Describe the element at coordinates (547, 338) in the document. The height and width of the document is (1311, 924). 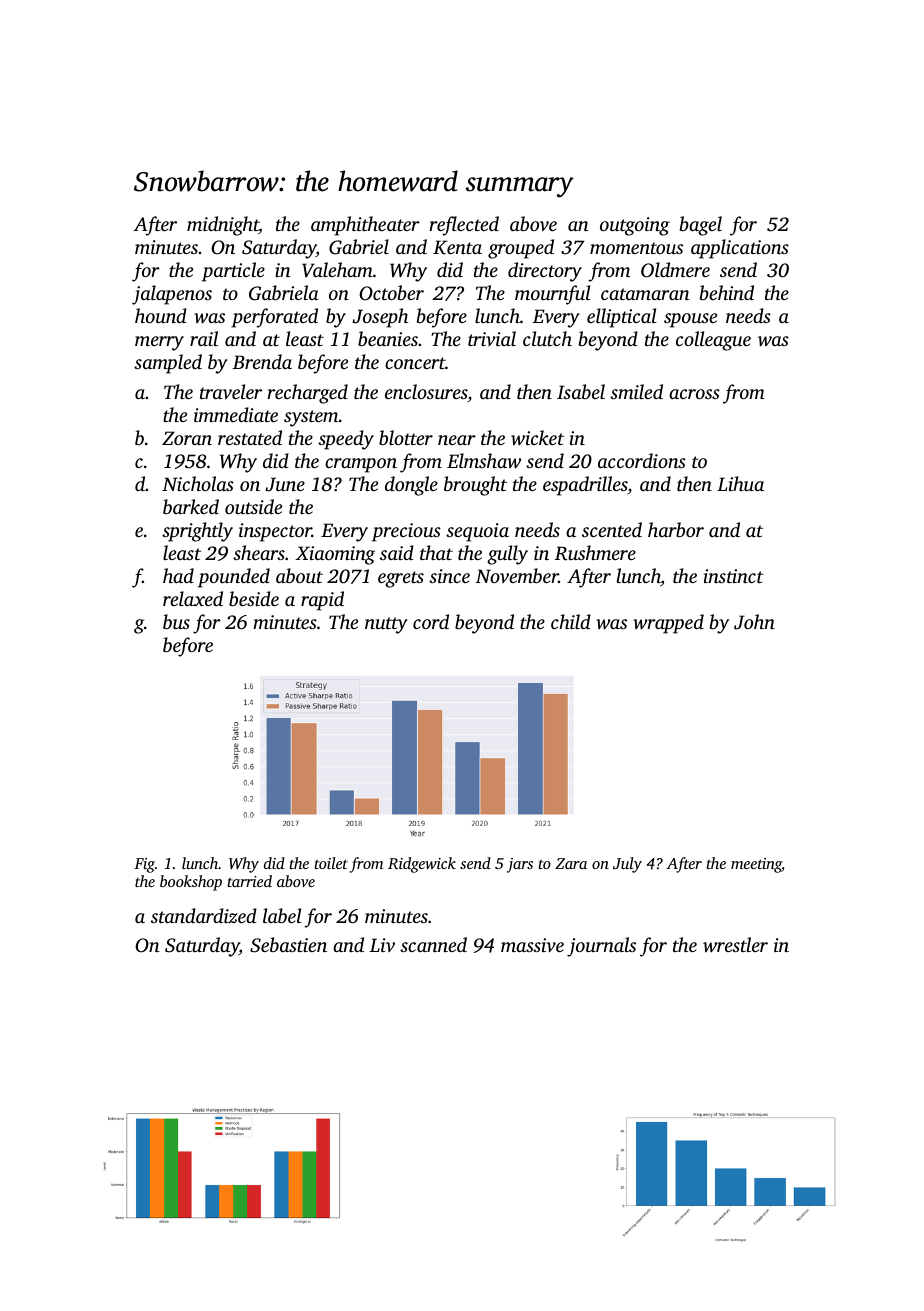
I see `clutch` at that location.
